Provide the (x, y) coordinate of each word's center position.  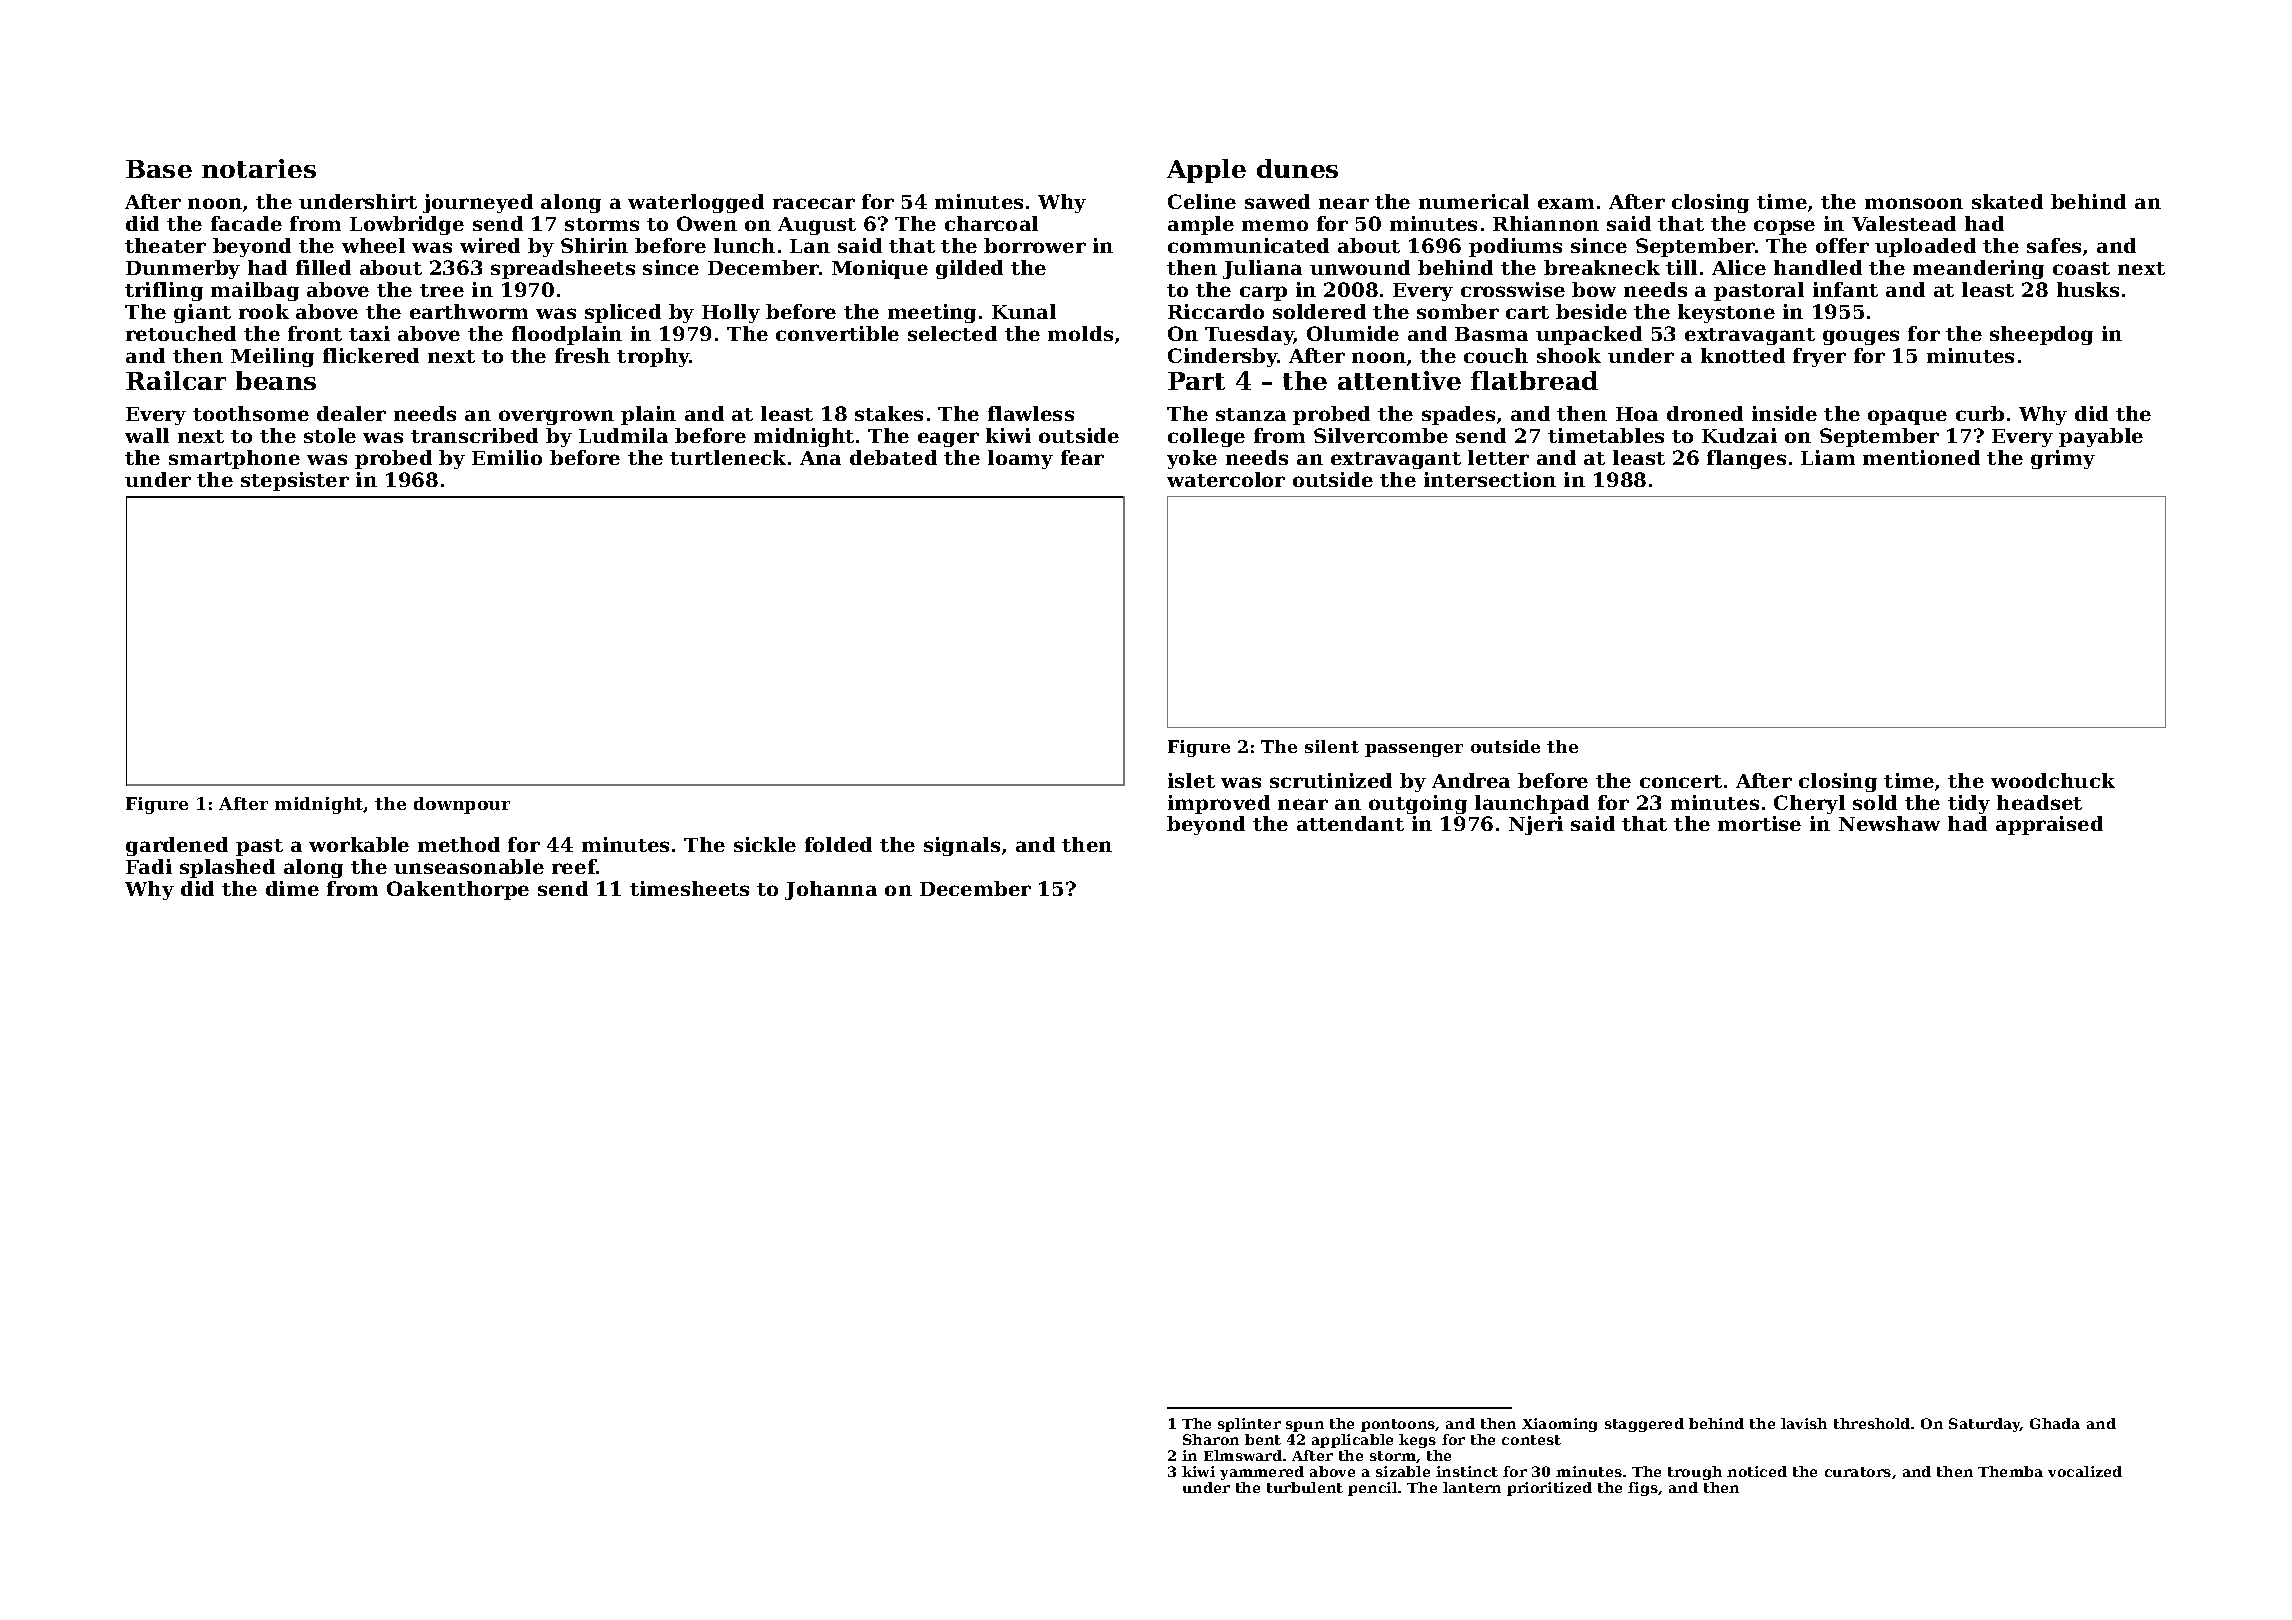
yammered (1262, 1473)
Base (159, 169)
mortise (1759, 823)
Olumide (1353, 333)
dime (292, 888)
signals (962, 846)
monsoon (1914, 203)
